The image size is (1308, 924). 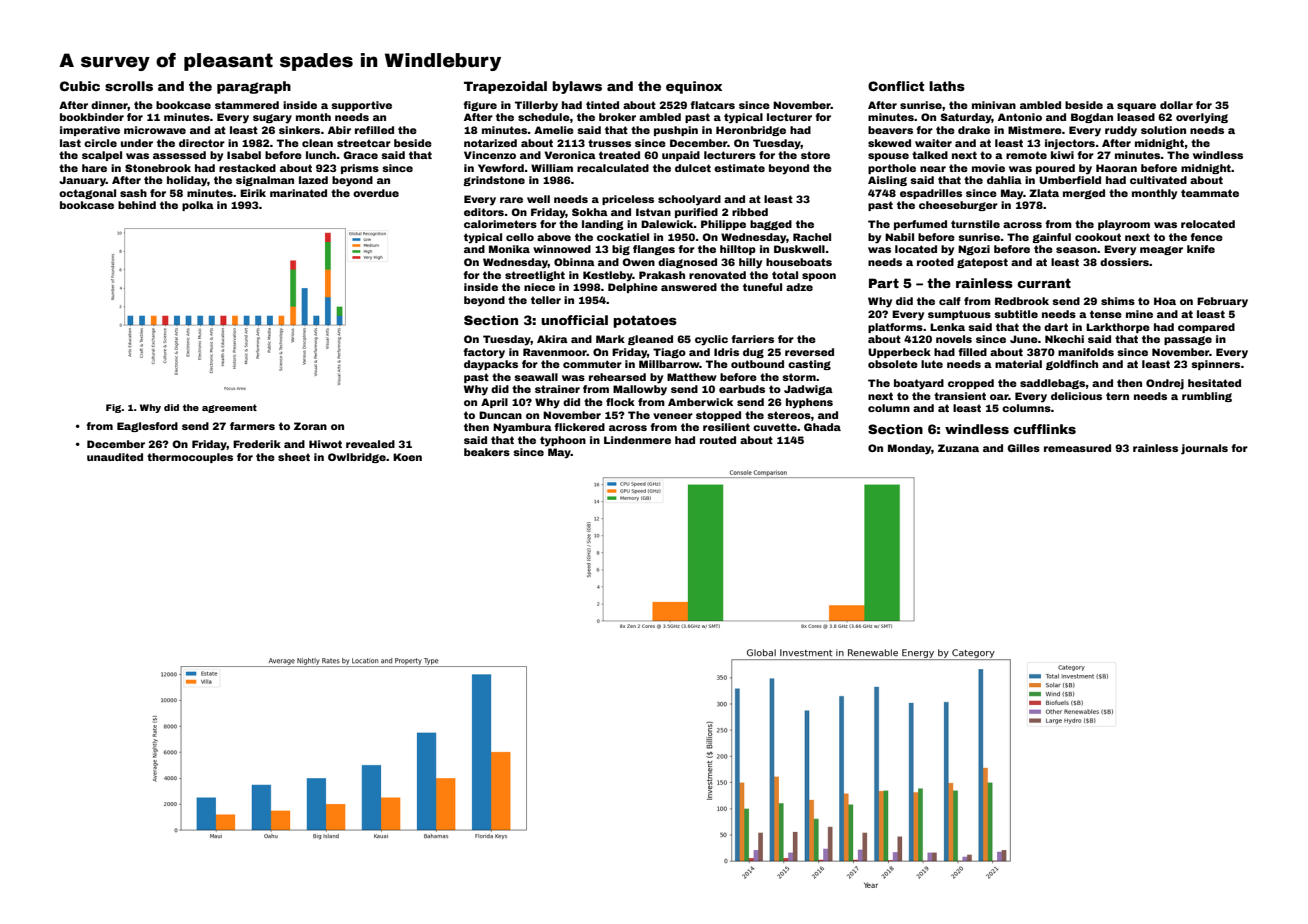 What do you see at coordinates (623, 237) in the image?
I see `cockatiel` at bounding box center [623, 237].
